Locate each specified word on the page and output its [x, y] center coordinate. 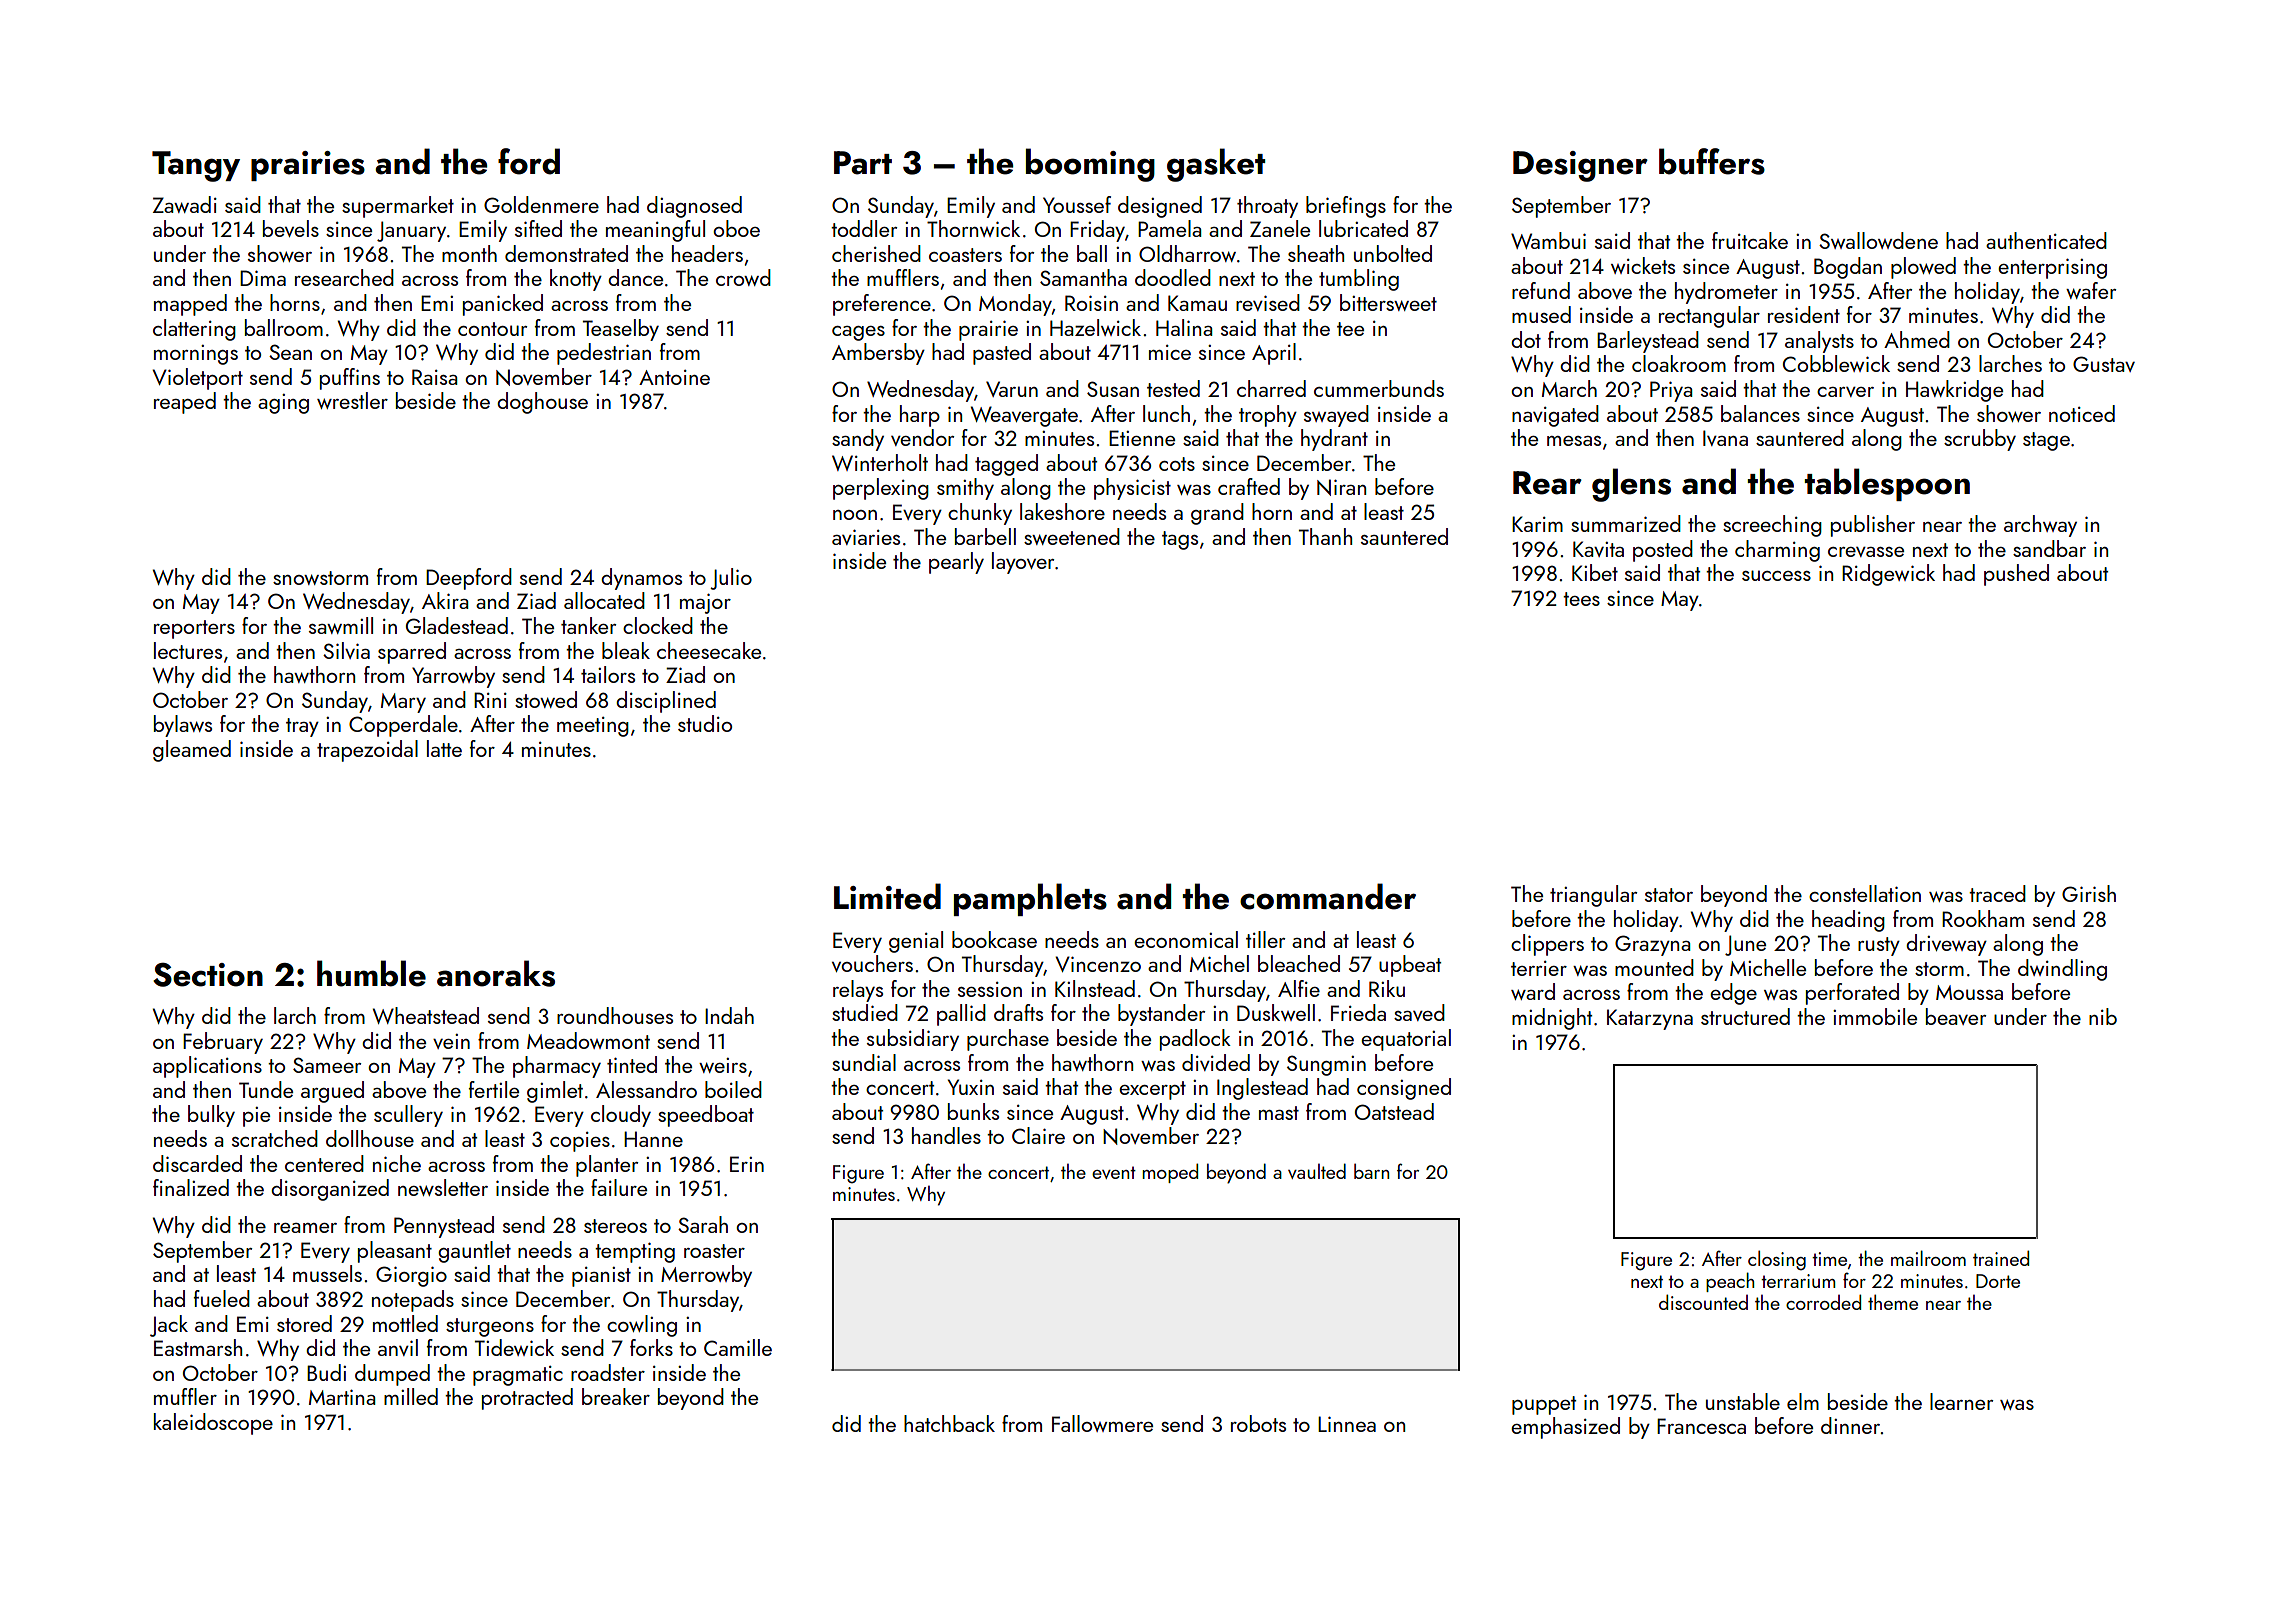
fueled [222, 1298]
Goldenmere [541, 204]
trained [2001, 1258]
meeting [593, 727]
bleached [1299, 963]
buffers [1712, 161]
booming [1090, 165]
